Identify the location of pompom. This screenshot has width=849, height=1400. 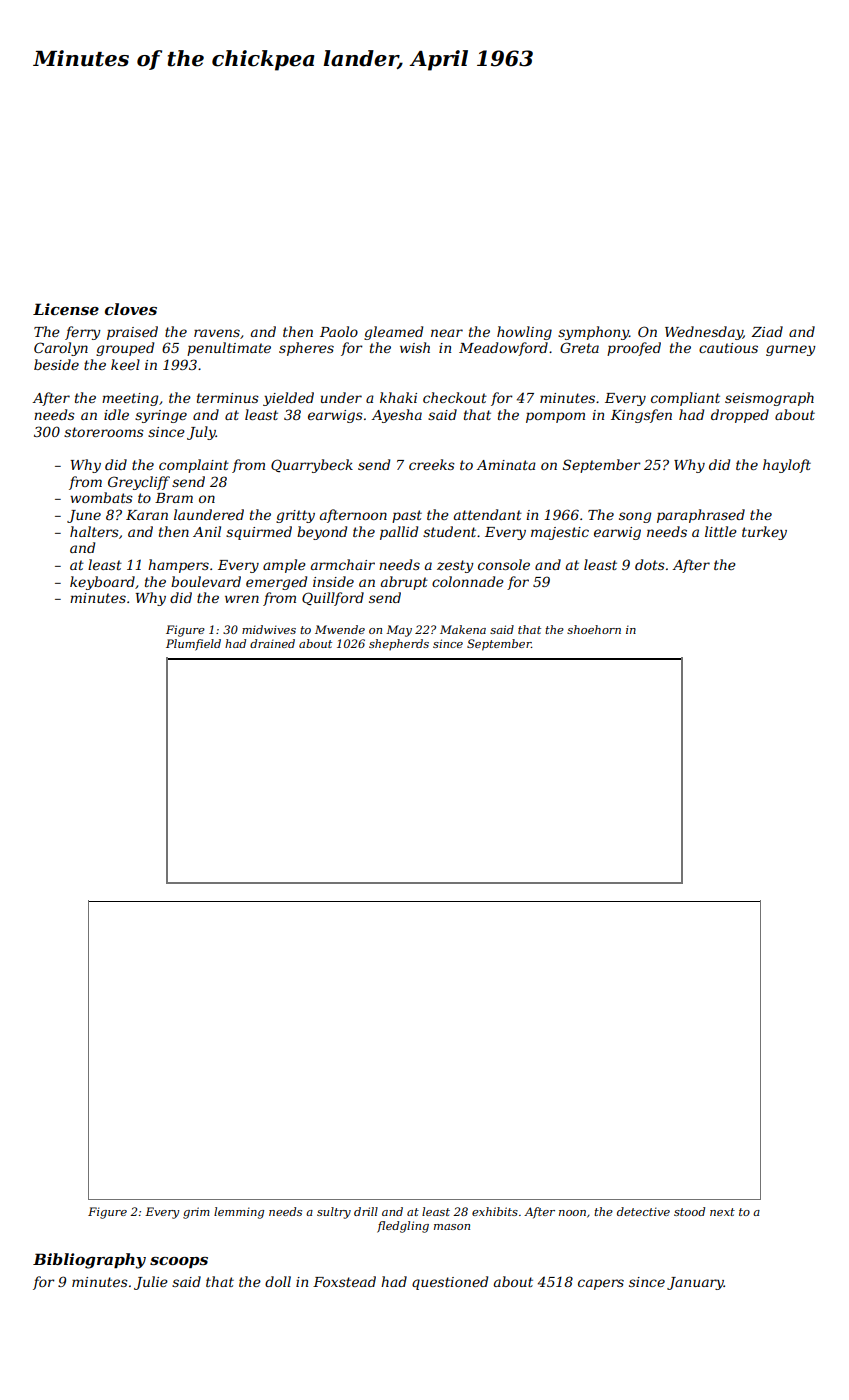
(555, 417).
